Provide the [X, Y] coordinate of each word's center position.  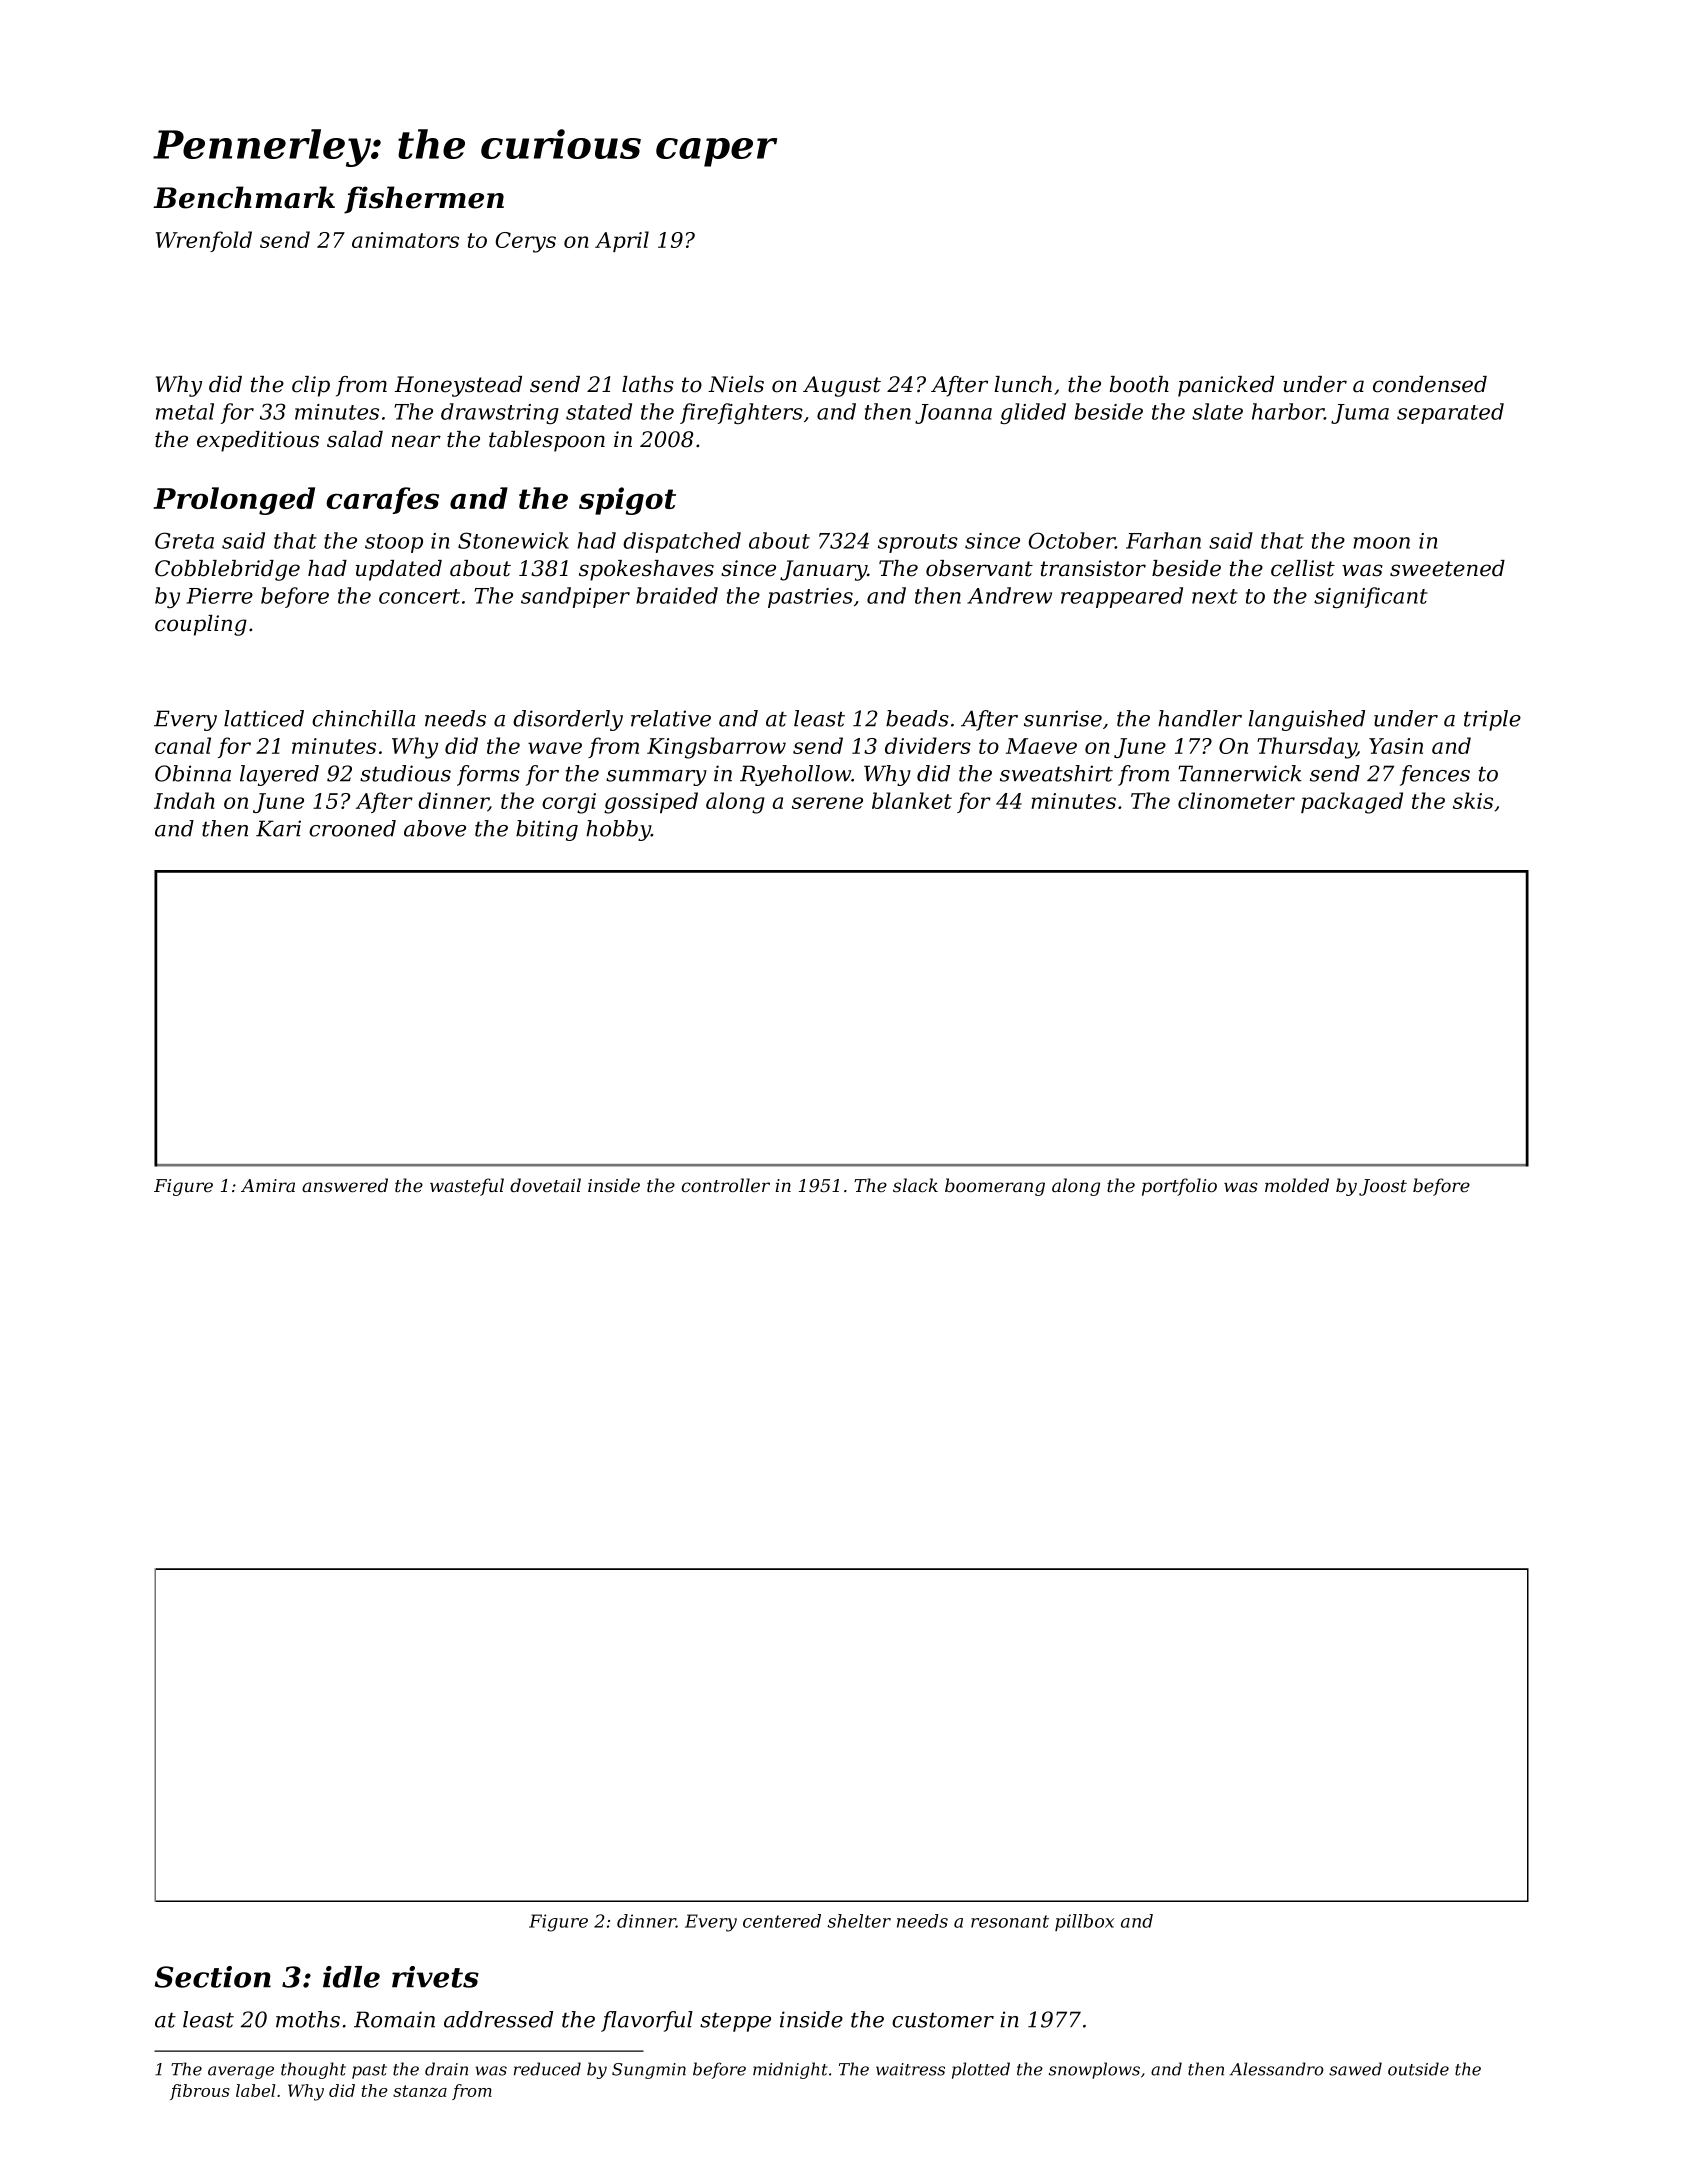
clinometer [1236, 800]
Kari [278, 828]
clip [311, 386]
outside [1418, 2069]
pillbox [1084, 1922]
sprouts [918, 543]
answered [345, 1185]
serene [827, 803]
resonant [1010, 1921]
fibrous [200, 2092]
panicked [1226, 386]
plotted [981, 2070]
